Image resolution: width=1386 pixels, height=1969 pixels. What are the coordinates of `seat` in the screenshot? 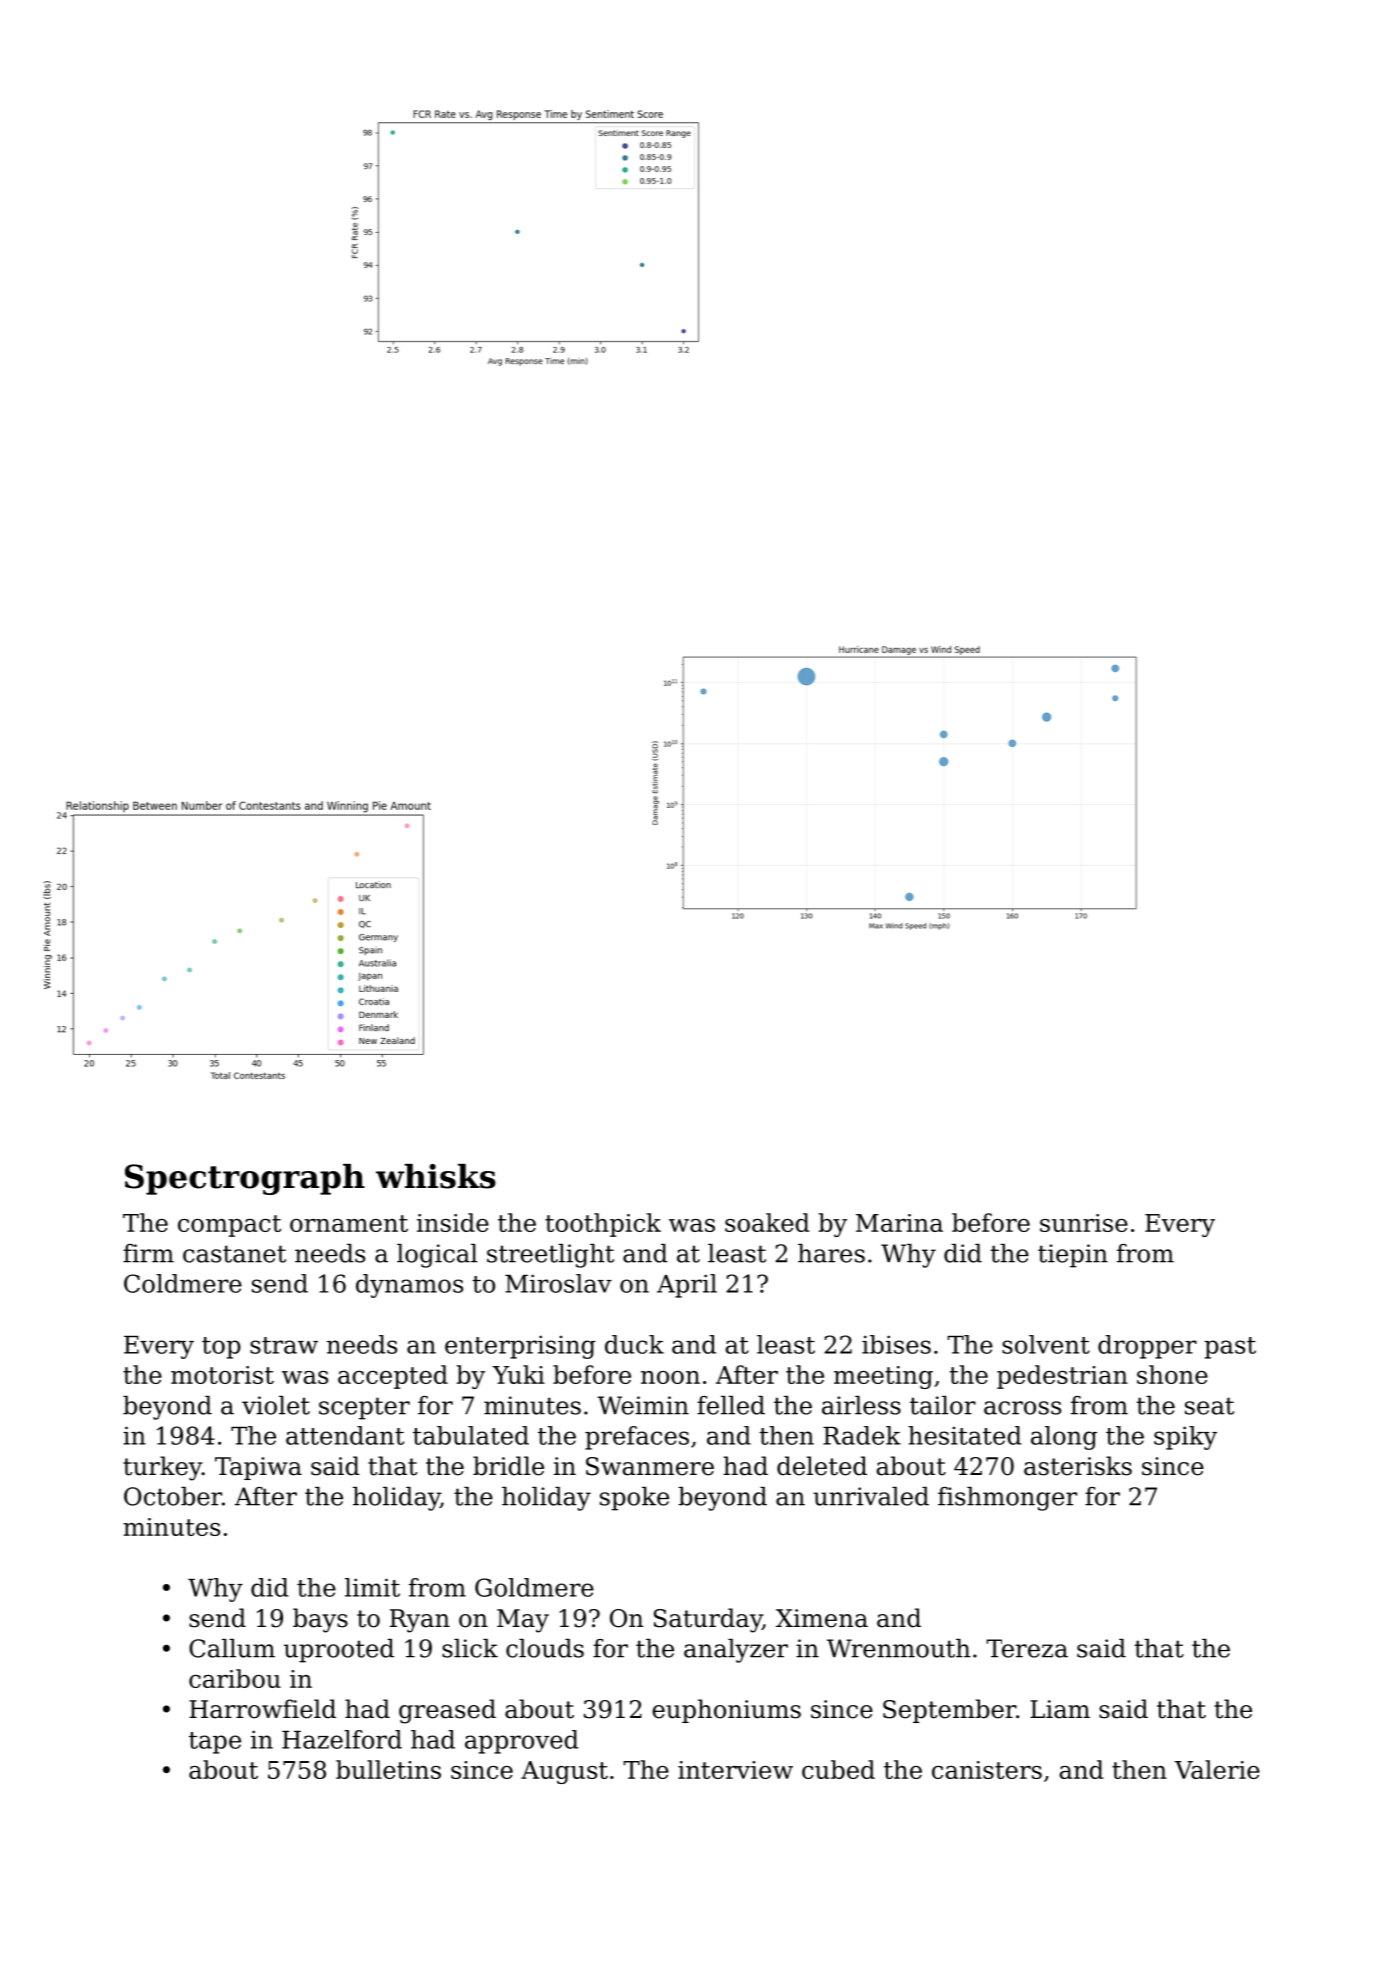 It's located at (1209, 1406).
